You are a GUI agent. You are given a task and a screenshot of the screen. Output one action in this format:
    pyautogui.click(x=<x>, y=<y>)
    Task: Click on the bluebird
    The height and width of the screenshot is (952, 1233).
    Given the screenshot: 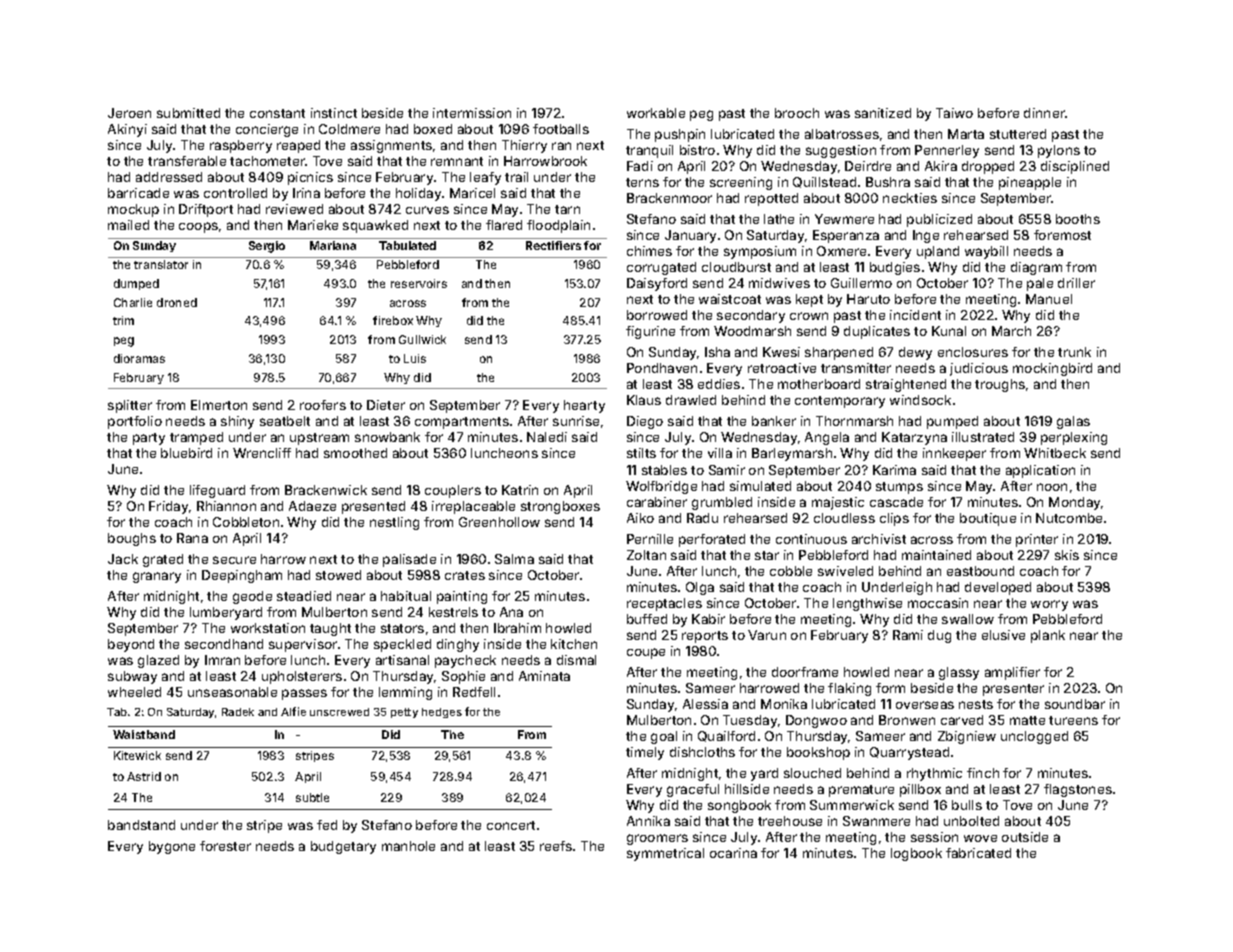 What is the action you would take?
    pyautogui.click(x=186, y=453)
